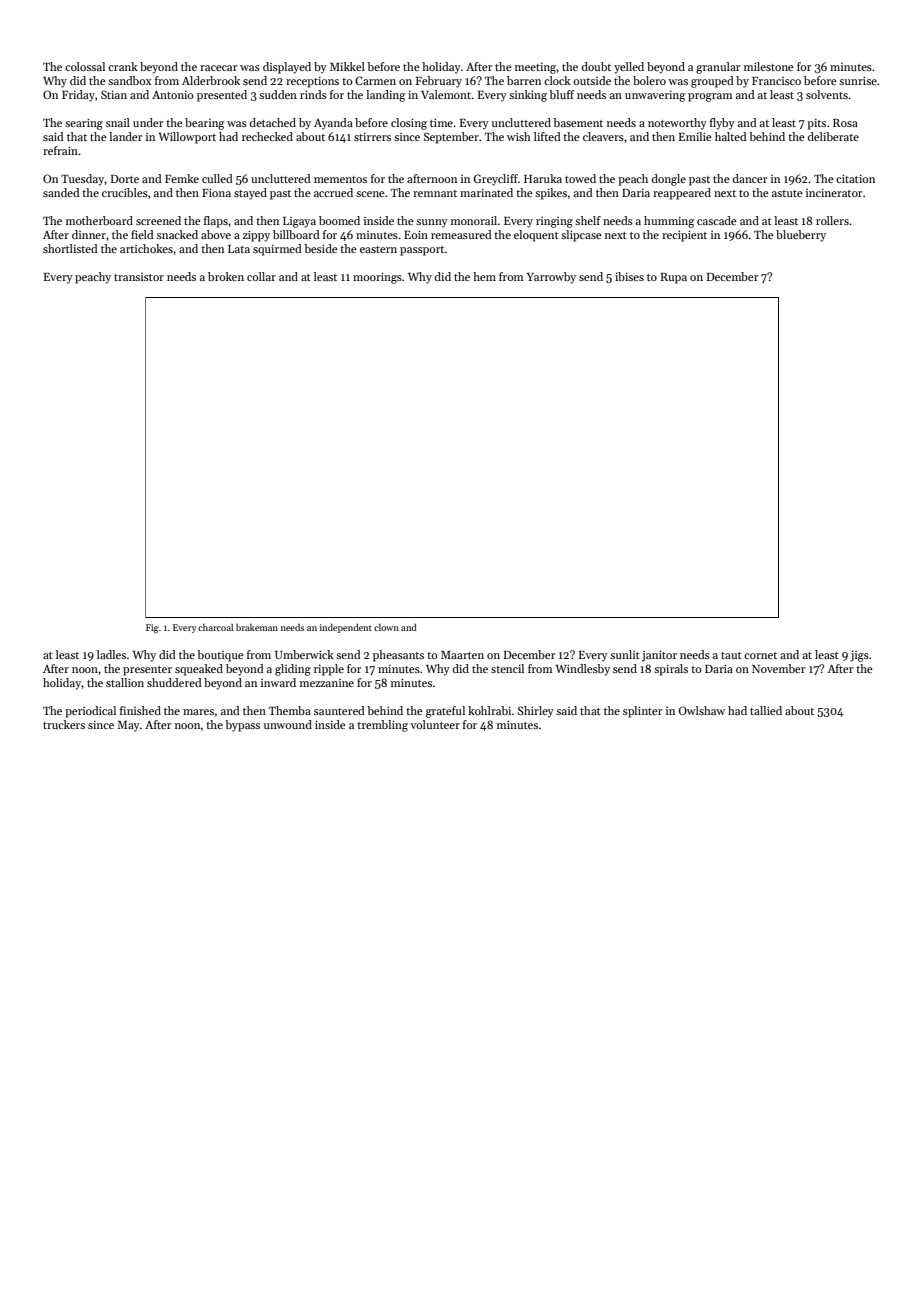 The width and height of the screenshot is (924, 1308). Describe the element at coordinates (257, 627) in the screenshot. I see `brakeman` at that location.
